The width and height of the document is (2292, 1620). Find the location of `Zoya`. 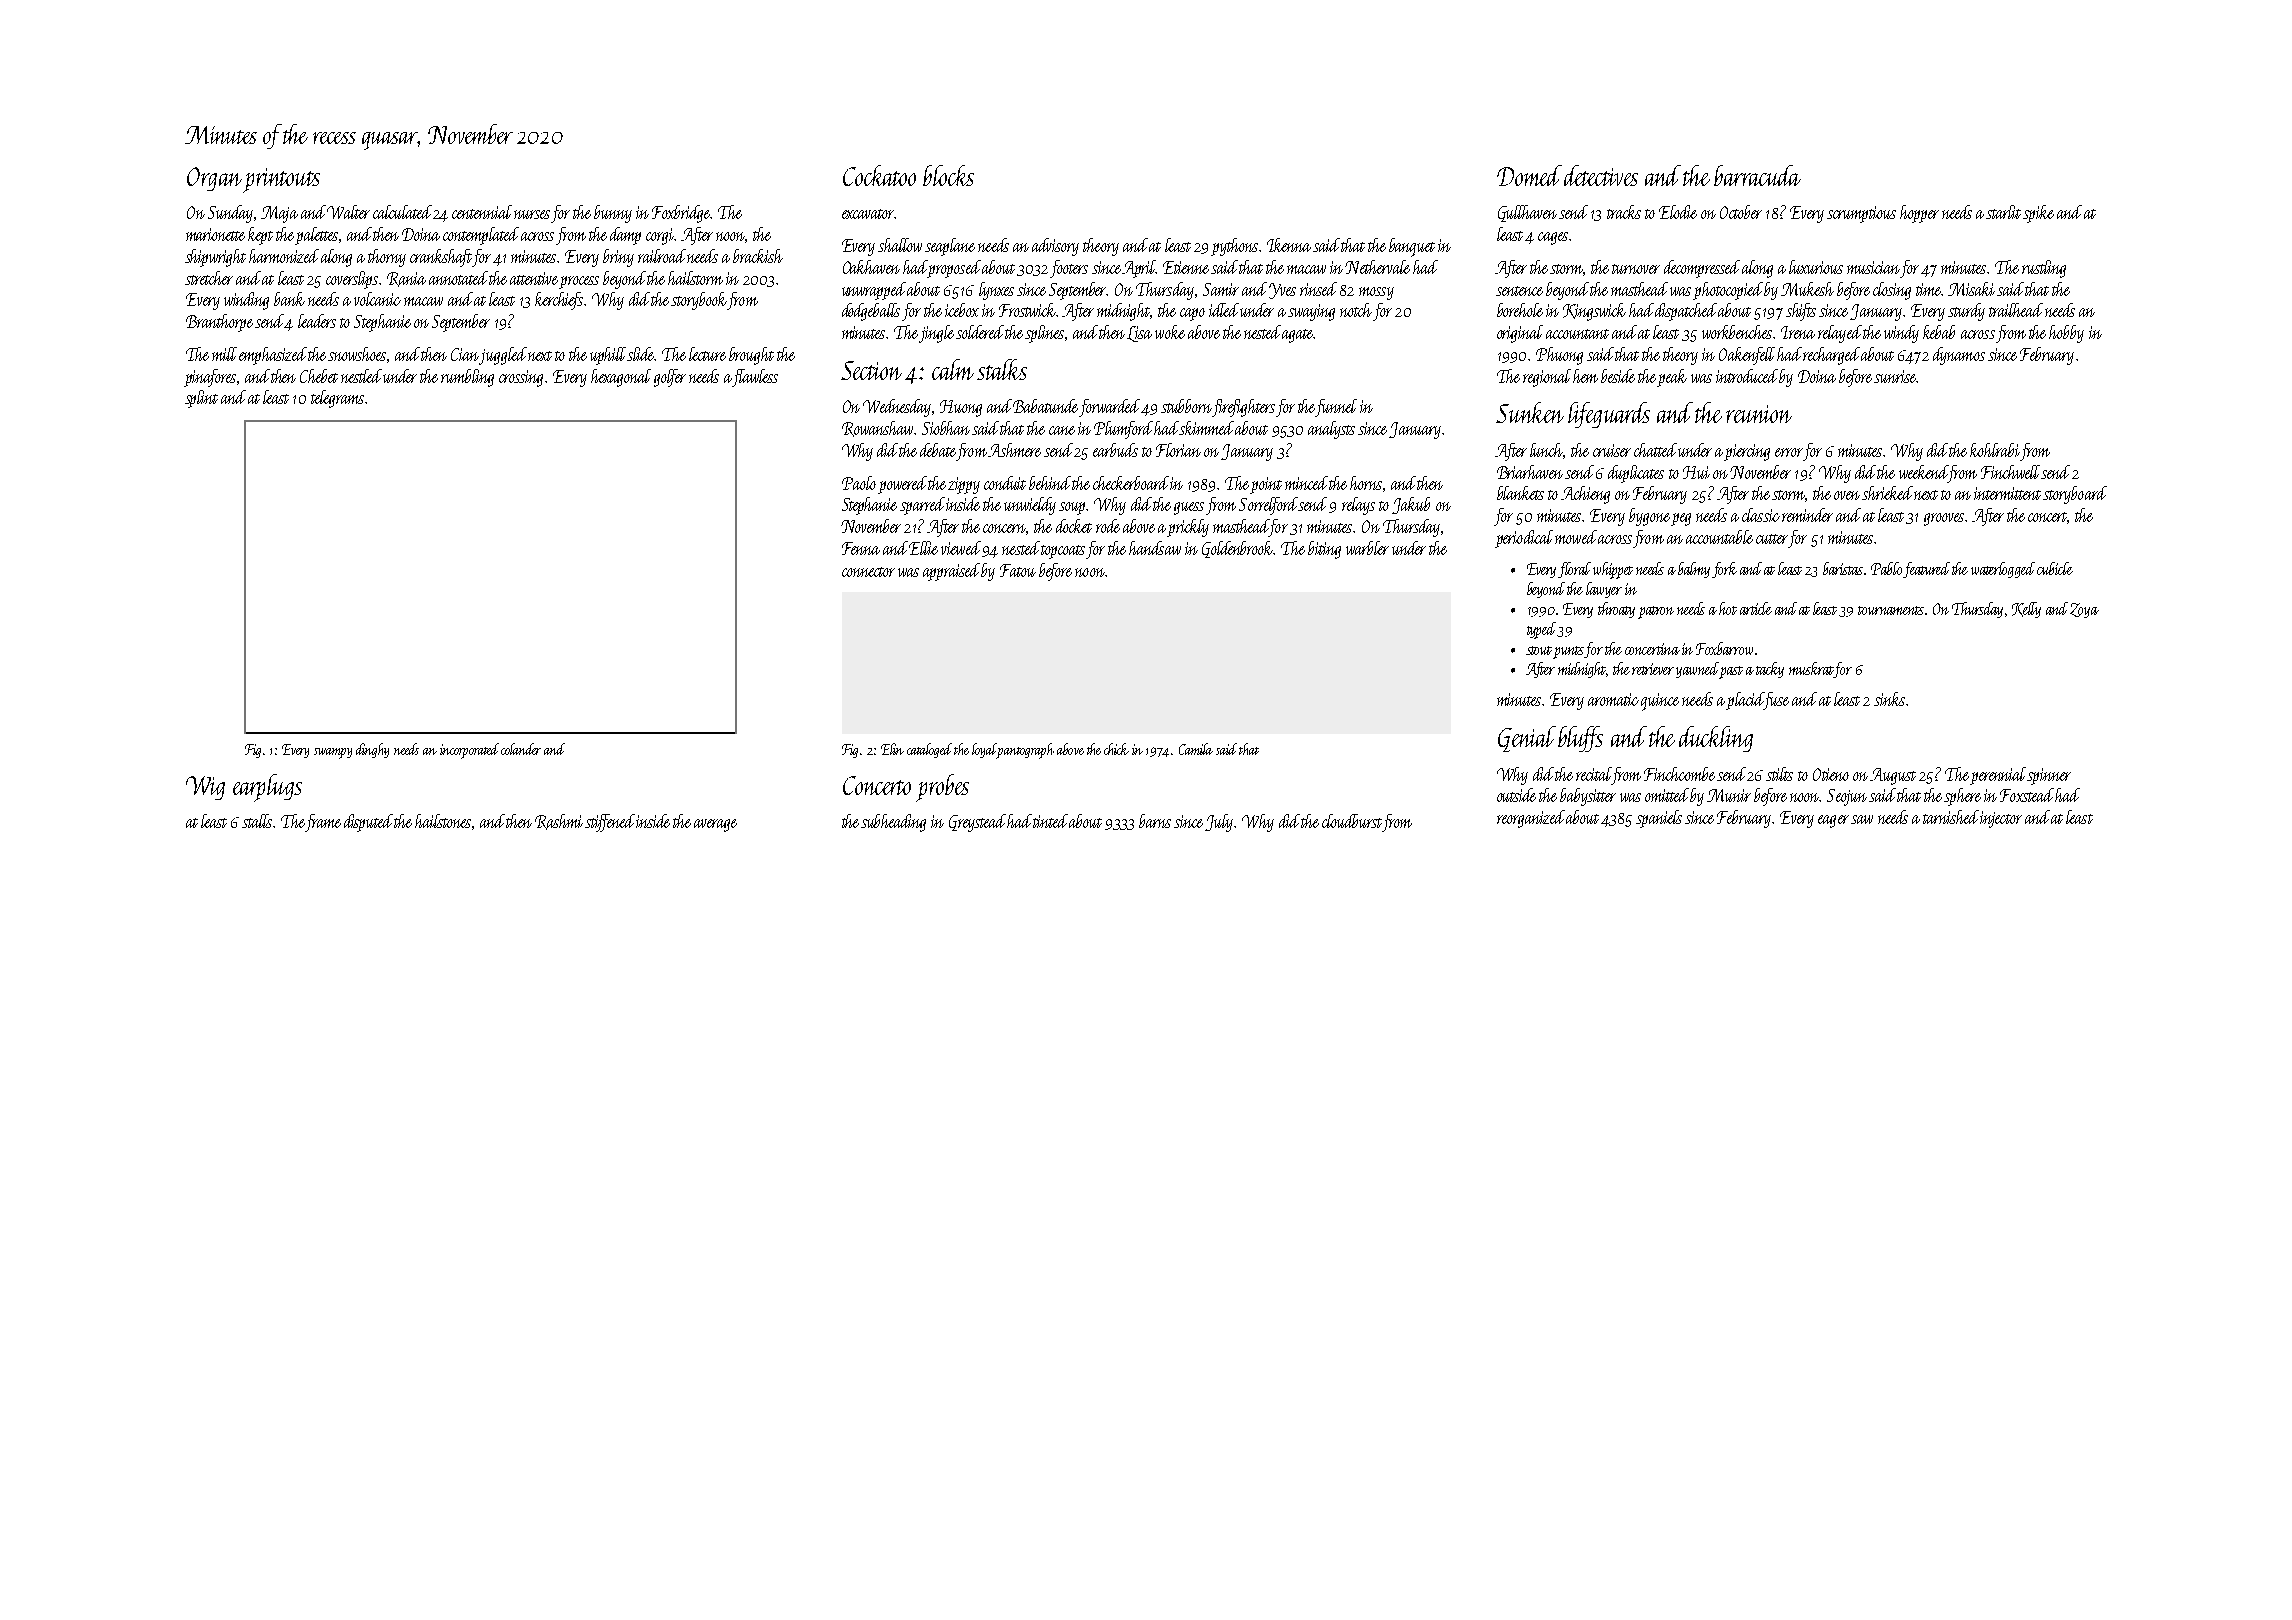

Zoya is located at coordinates (2084, 610).
